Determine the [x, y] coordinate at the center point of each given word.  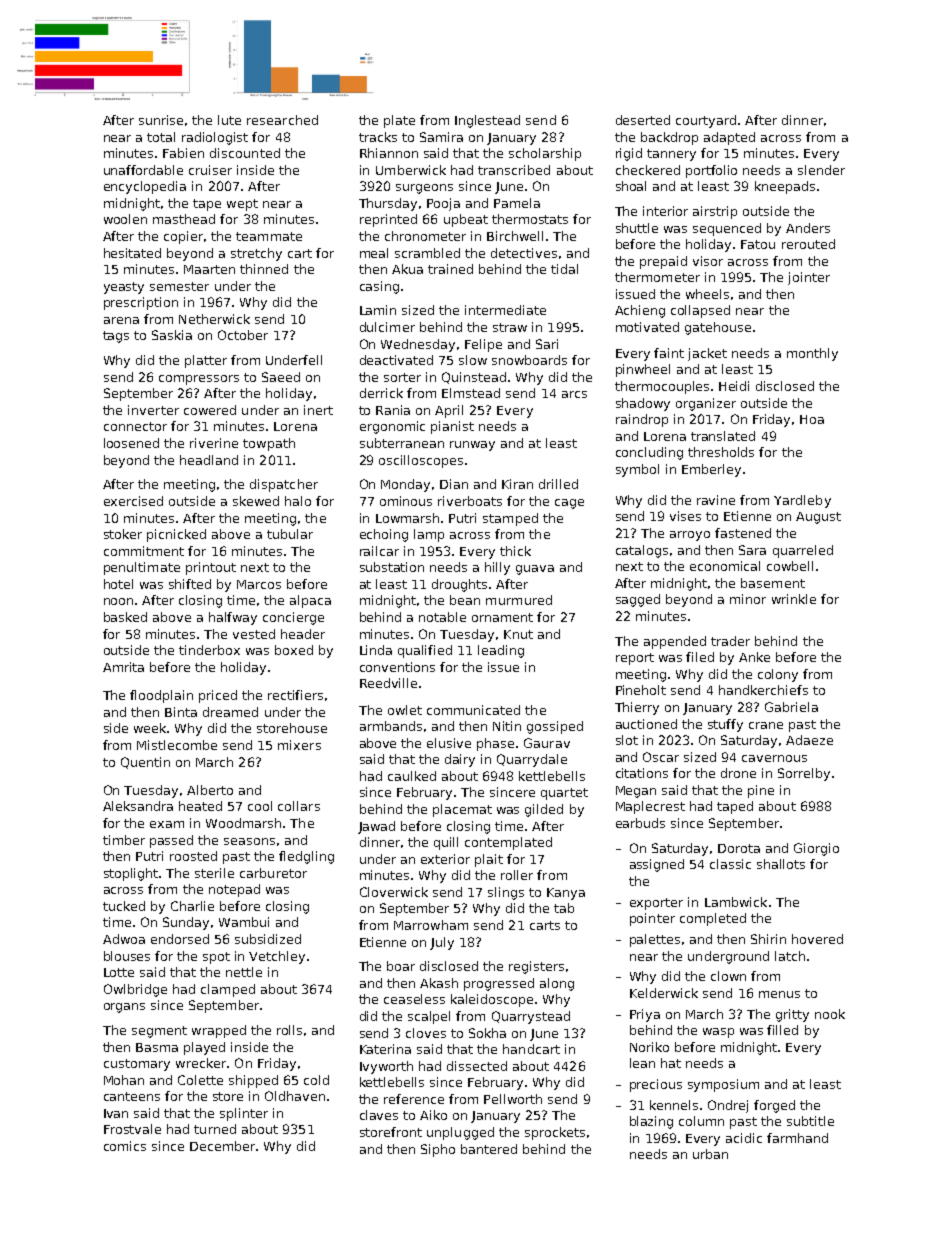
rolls [289, 1030]
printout [211, 568]
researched [282, 120]
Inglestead [487, 121]
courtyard [706, 121]
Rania [393, 410]
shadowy [643, 404]
